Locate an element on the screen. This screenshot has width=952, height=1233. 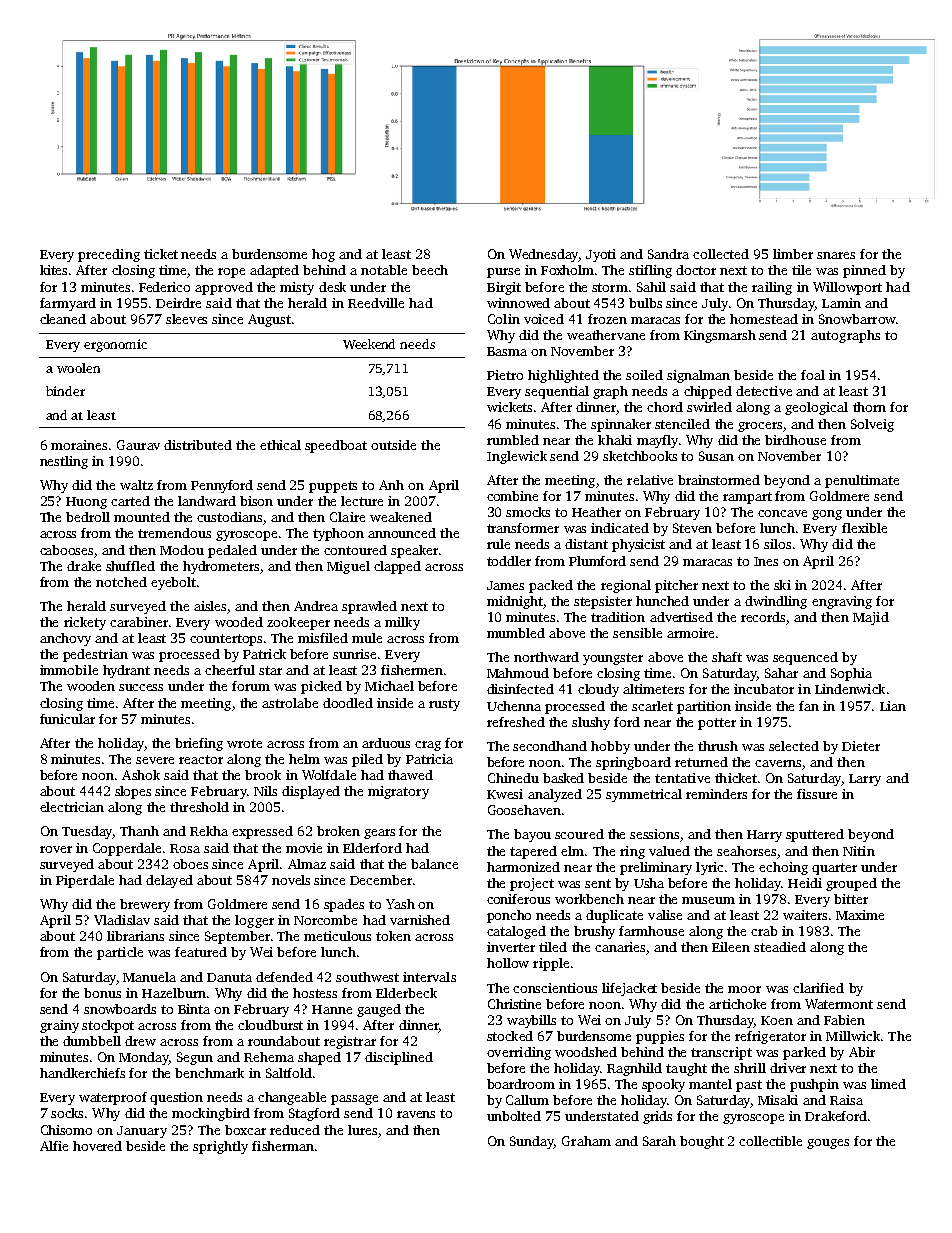
ticket is located at coordinates (161, 254).
